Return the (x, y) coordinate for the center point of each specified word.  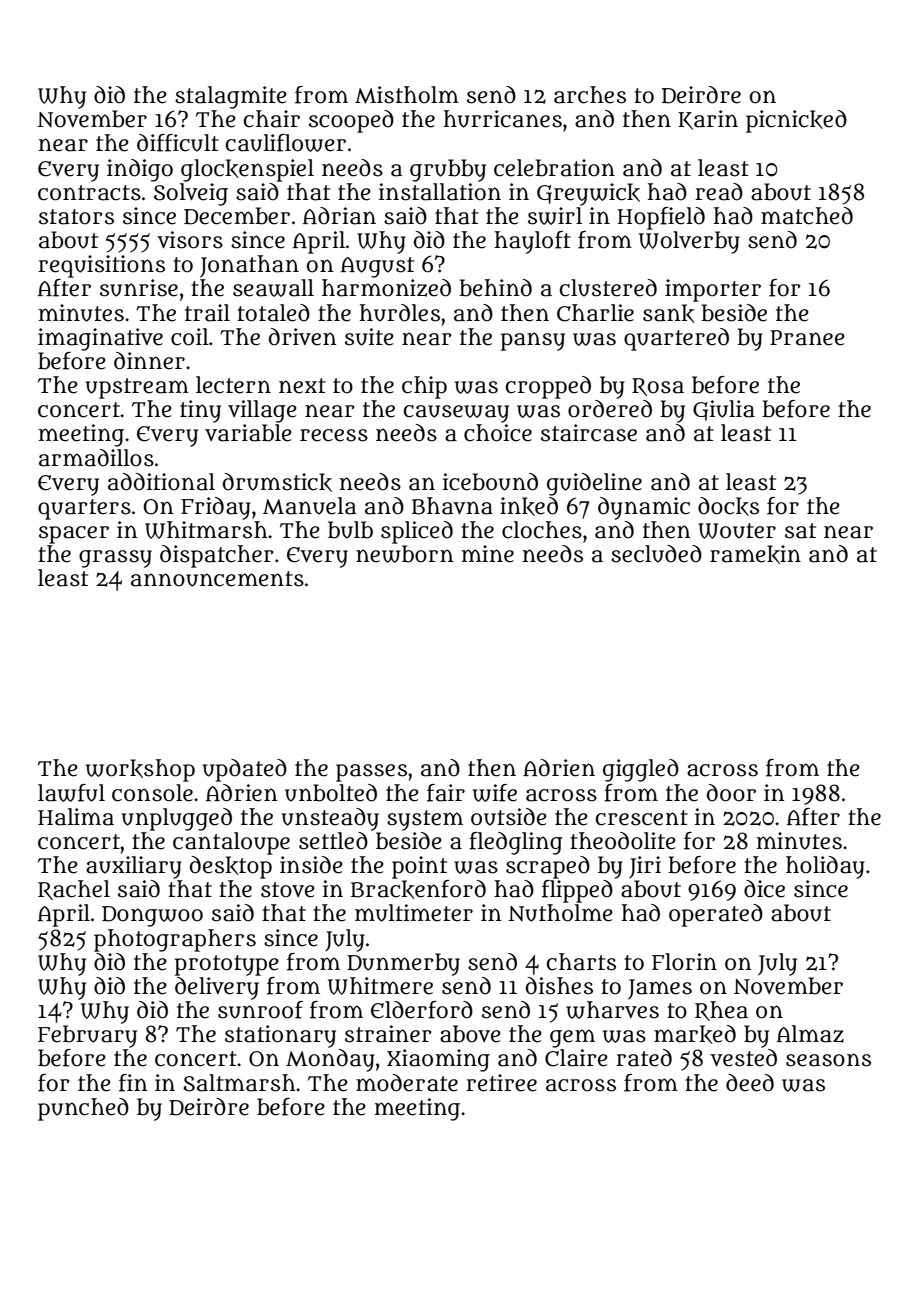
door (731, 793)
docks (728, 506)
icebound (490, 482)
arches (590, 95)
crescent (641, 818)
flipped (577, 891)
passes (371, 773)
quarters (84, 509)
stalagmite (231, 97)
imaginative (100, 339)
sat (800, 531)
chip (424, 387)
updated (245, 770)
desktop (231, 867)
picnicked (796, 121)
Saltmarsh (239, 1083)
